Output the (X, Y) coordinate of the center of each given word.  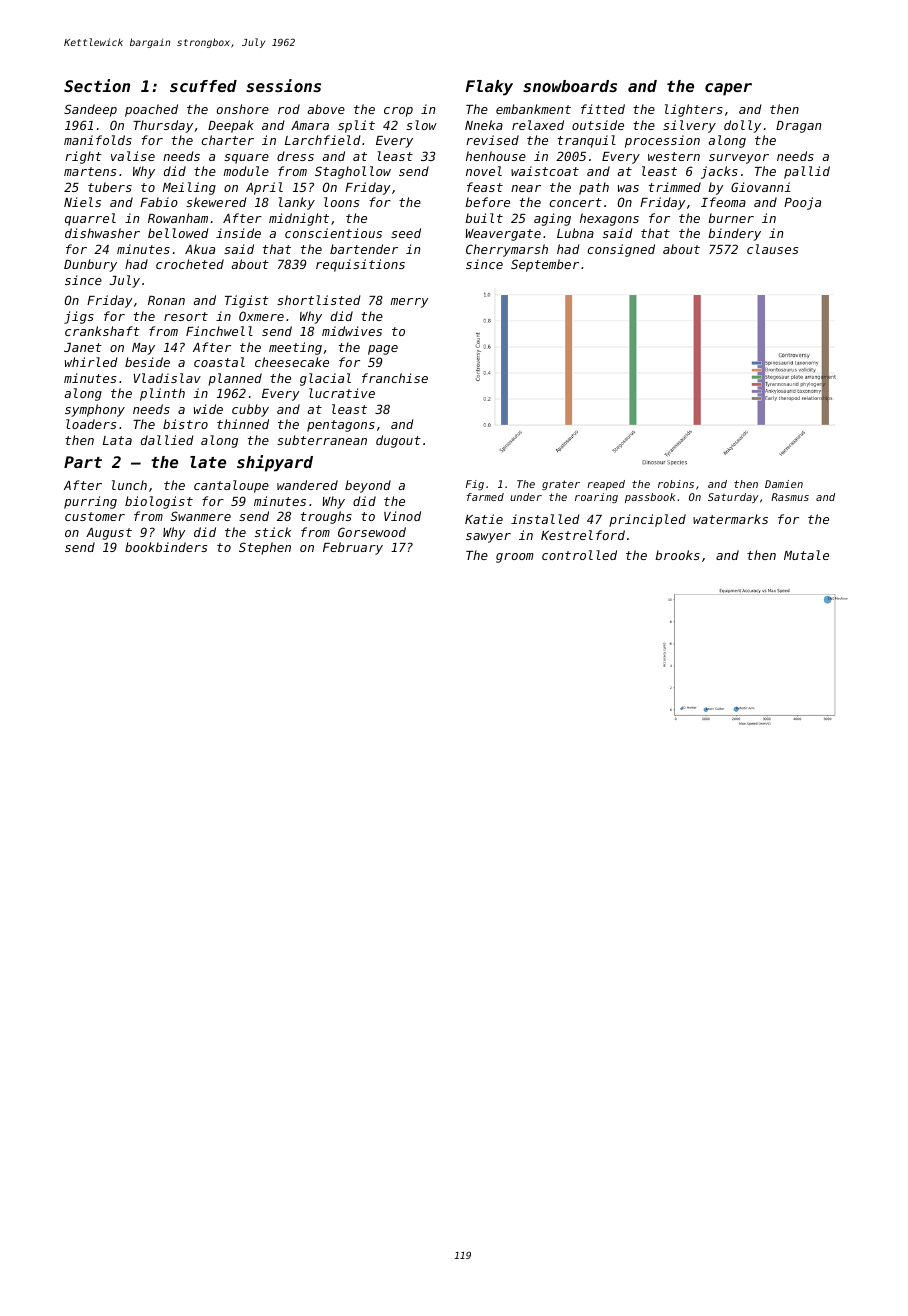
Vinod (402, 516)
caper (728, 89)
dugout (398, 441)
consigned (621, 250)
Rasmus (790, 497)
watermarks (730, 519)
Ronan (166, 300)
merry (410, 303)
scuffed (203, 86)
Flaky (489, 88)
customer (95, 516)
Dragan (798, 127)
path (594, 188)
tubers (110, 187)
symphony (95, 410)
